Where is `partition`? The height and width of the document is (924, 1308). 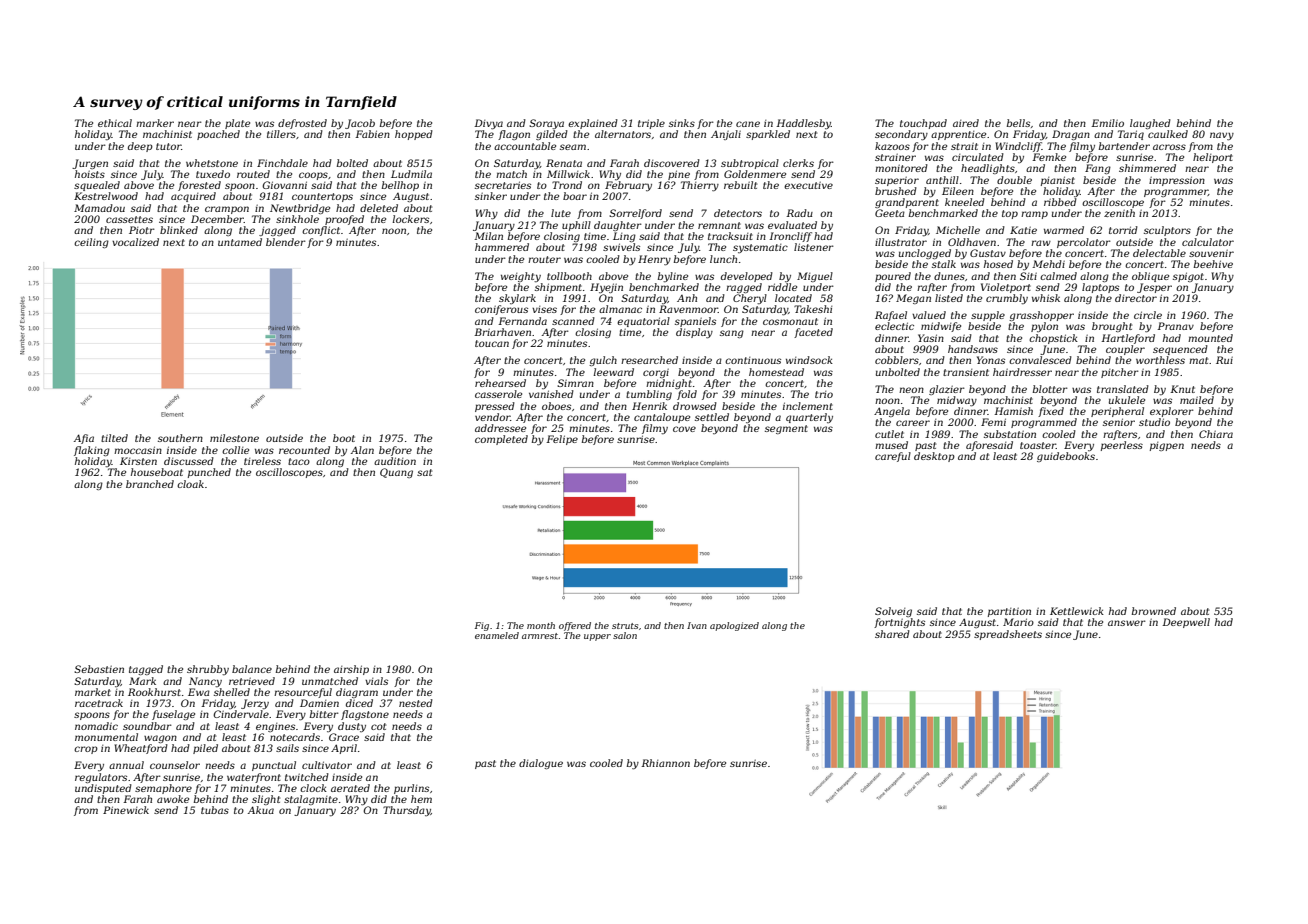
partition is located at coordinates (1009, 612).
